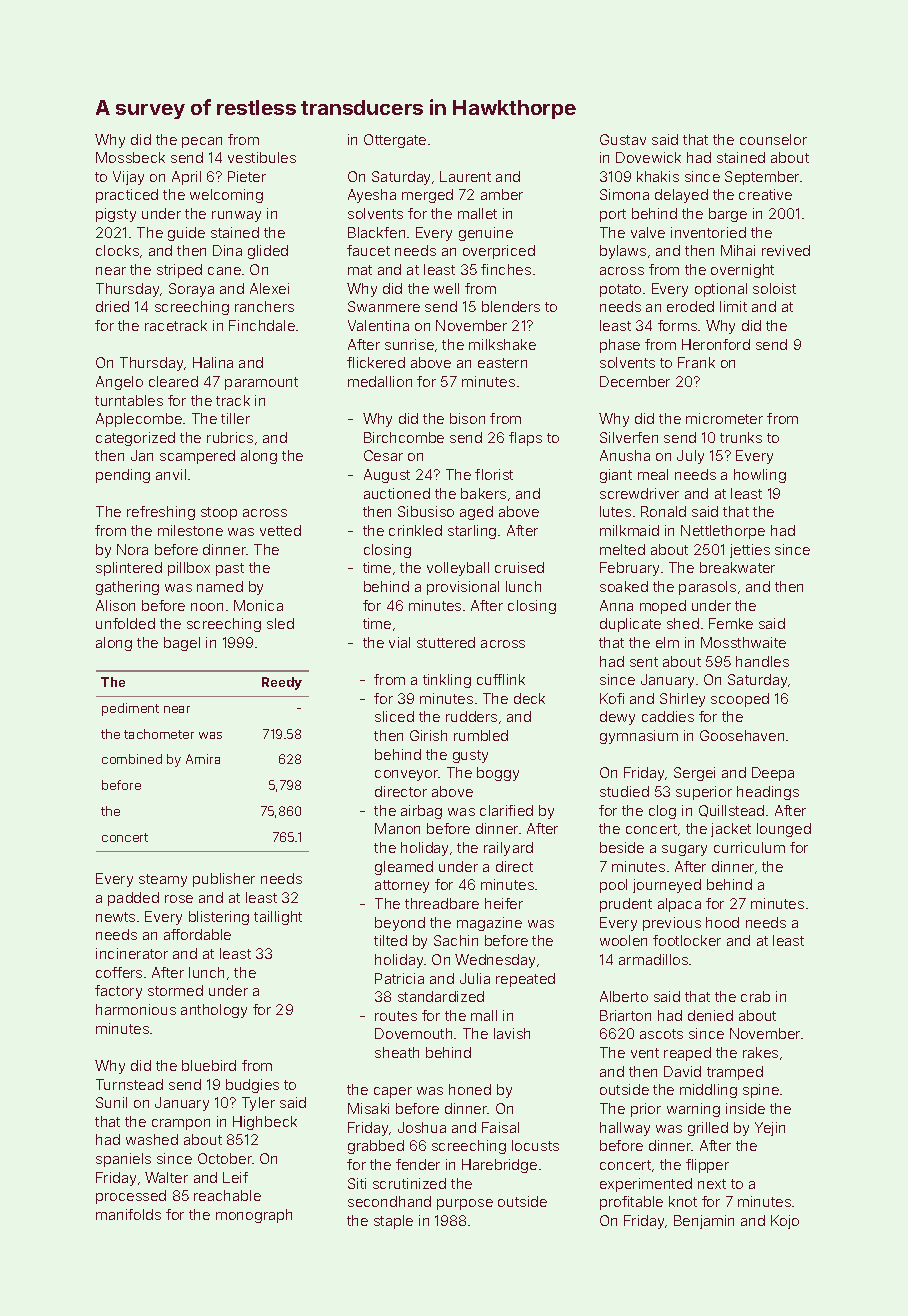 This screenshot has height=1316, width=908. I want to click on dried, so click(112, 306).
